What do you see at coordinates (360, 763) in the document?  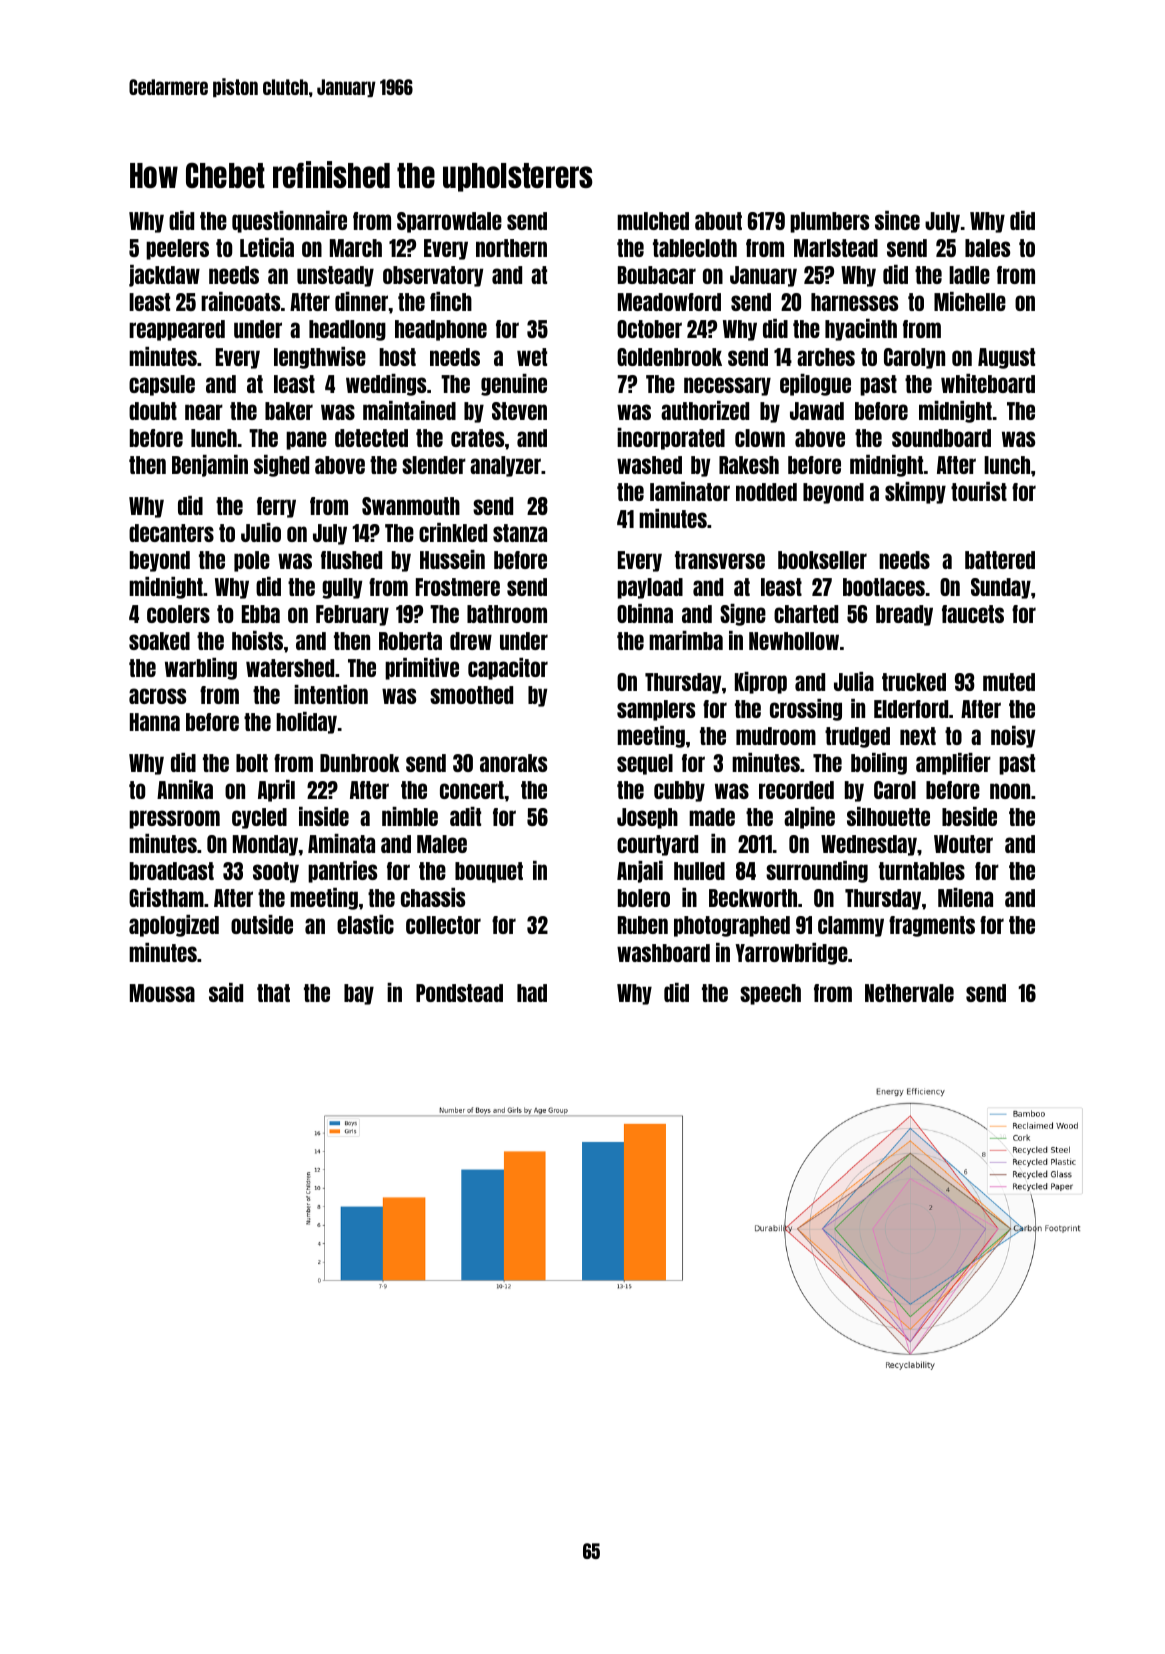 I see `Dunbrook` at bounding box center [360, 763].
